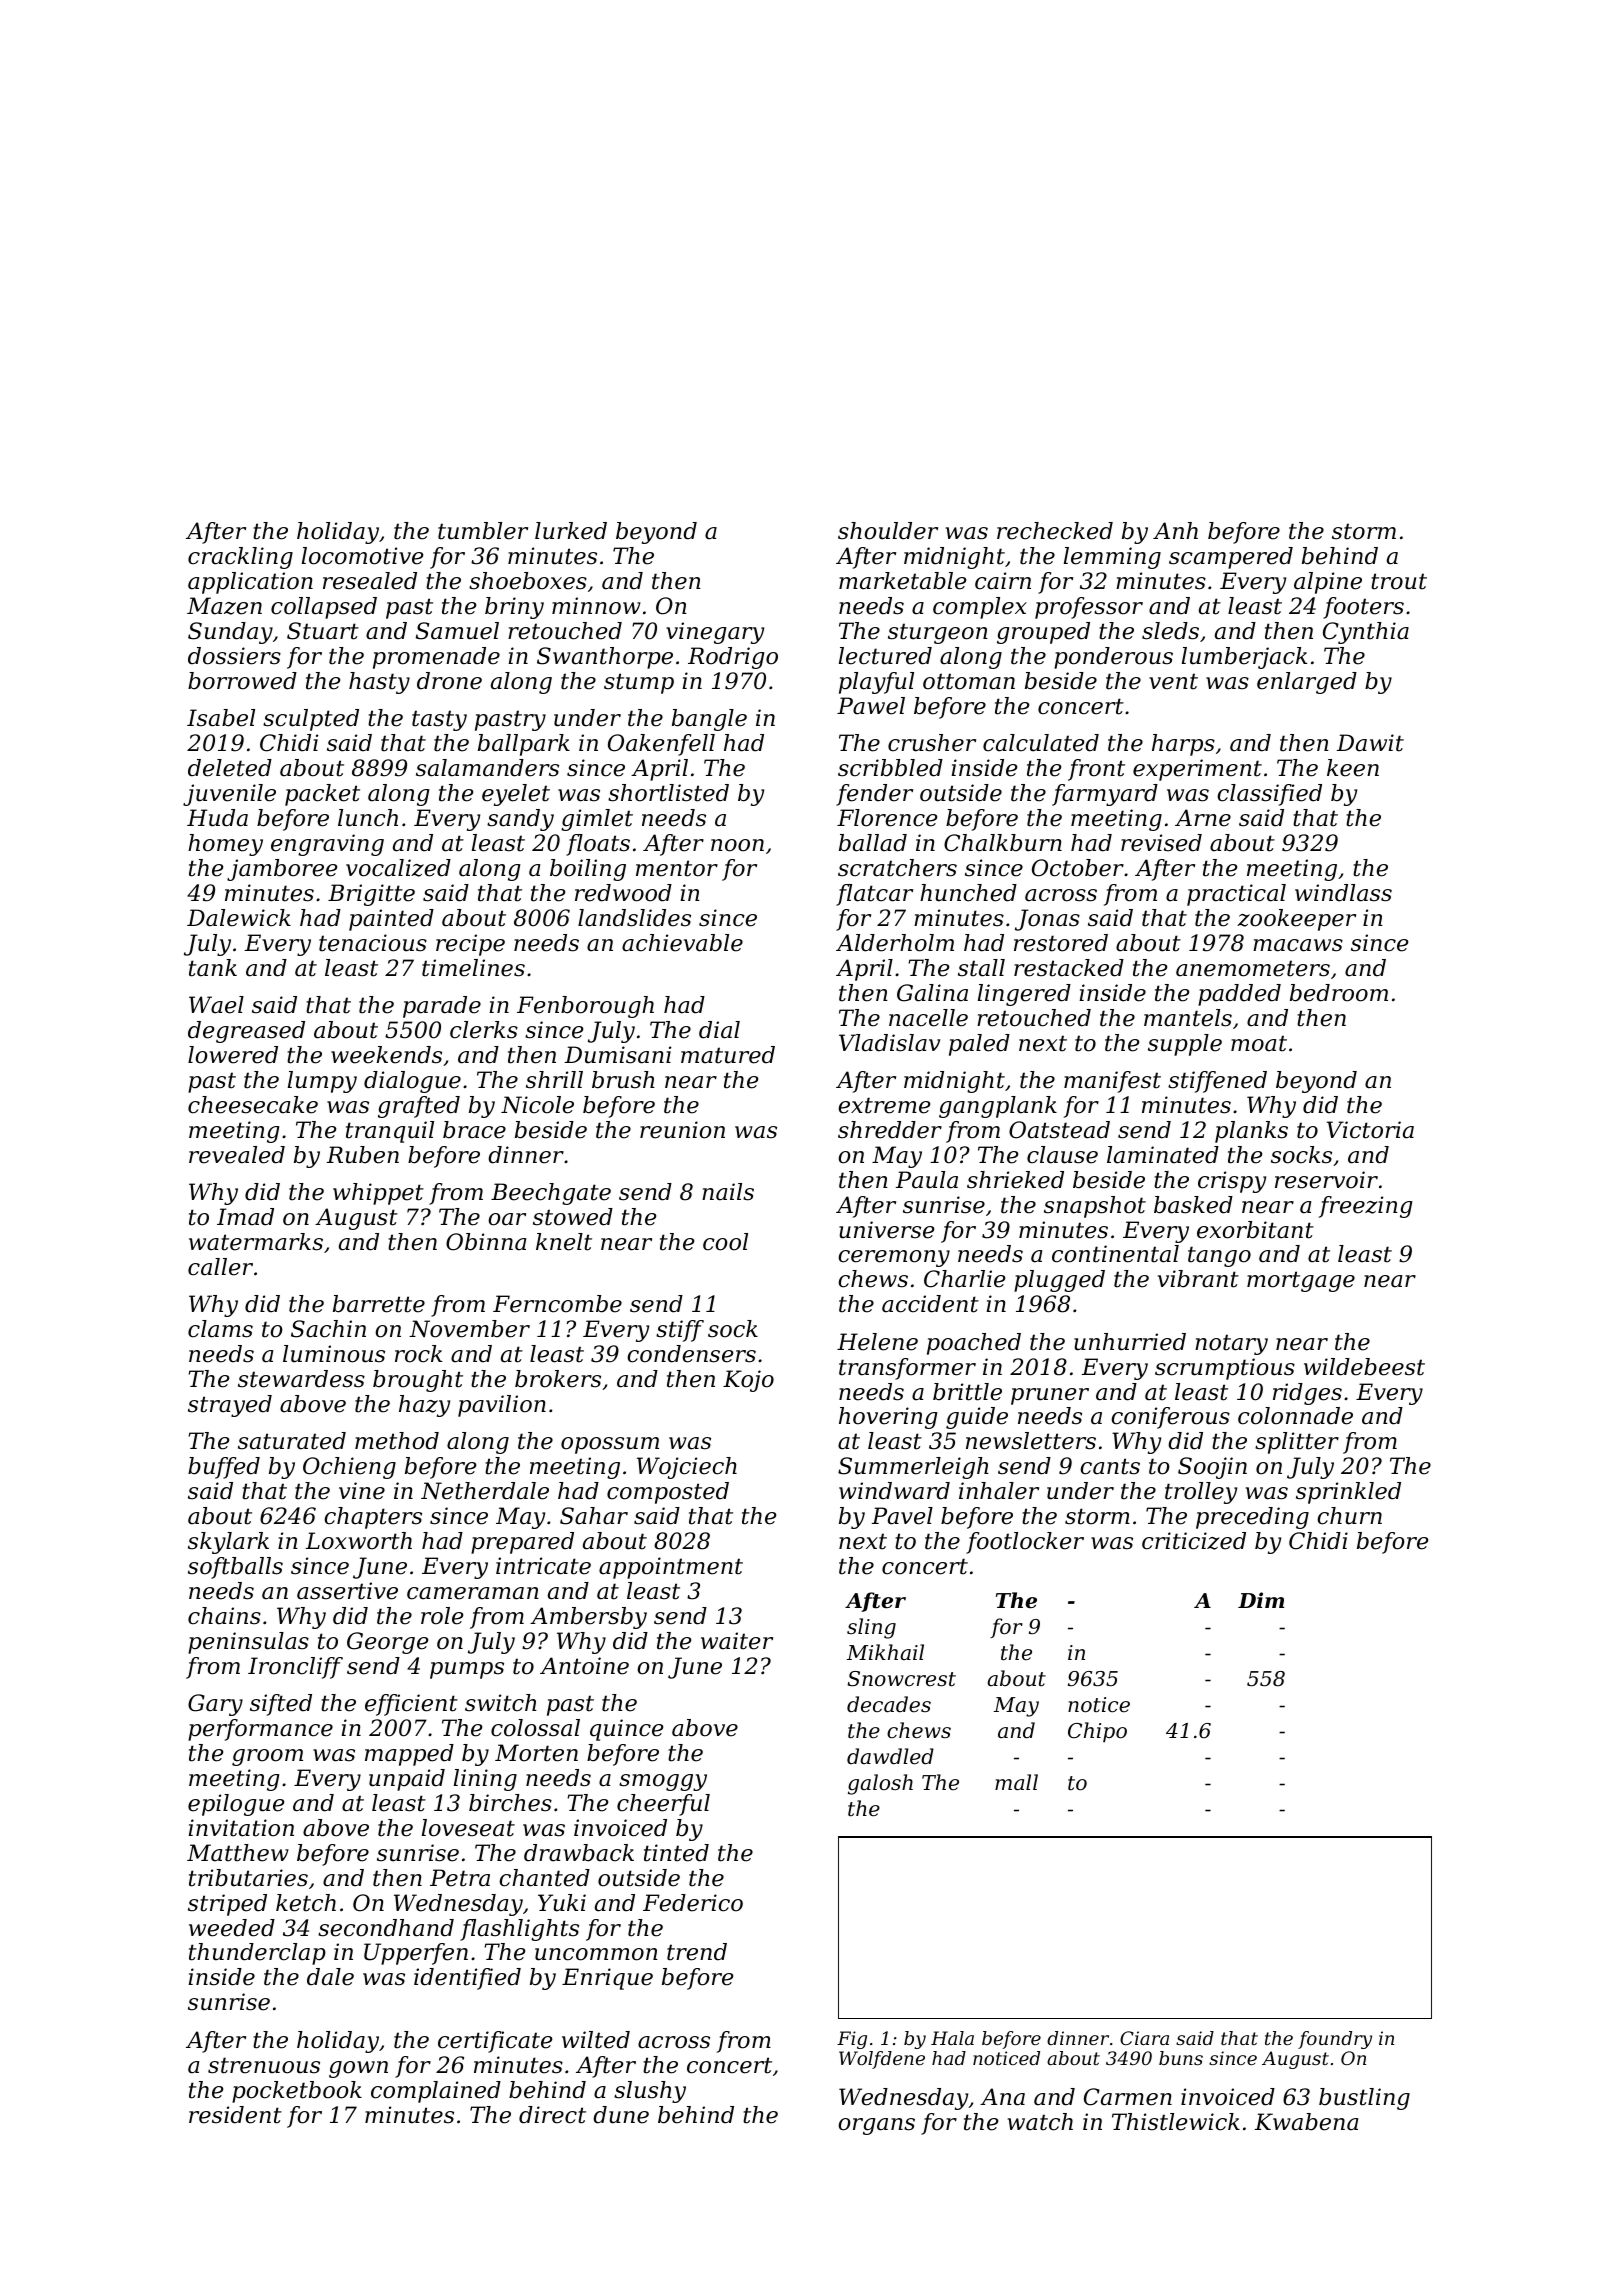 The image size is (1620, 2292). Describe the element at coordinates (880, 1784) in the page. I see `galosh` at that location.
